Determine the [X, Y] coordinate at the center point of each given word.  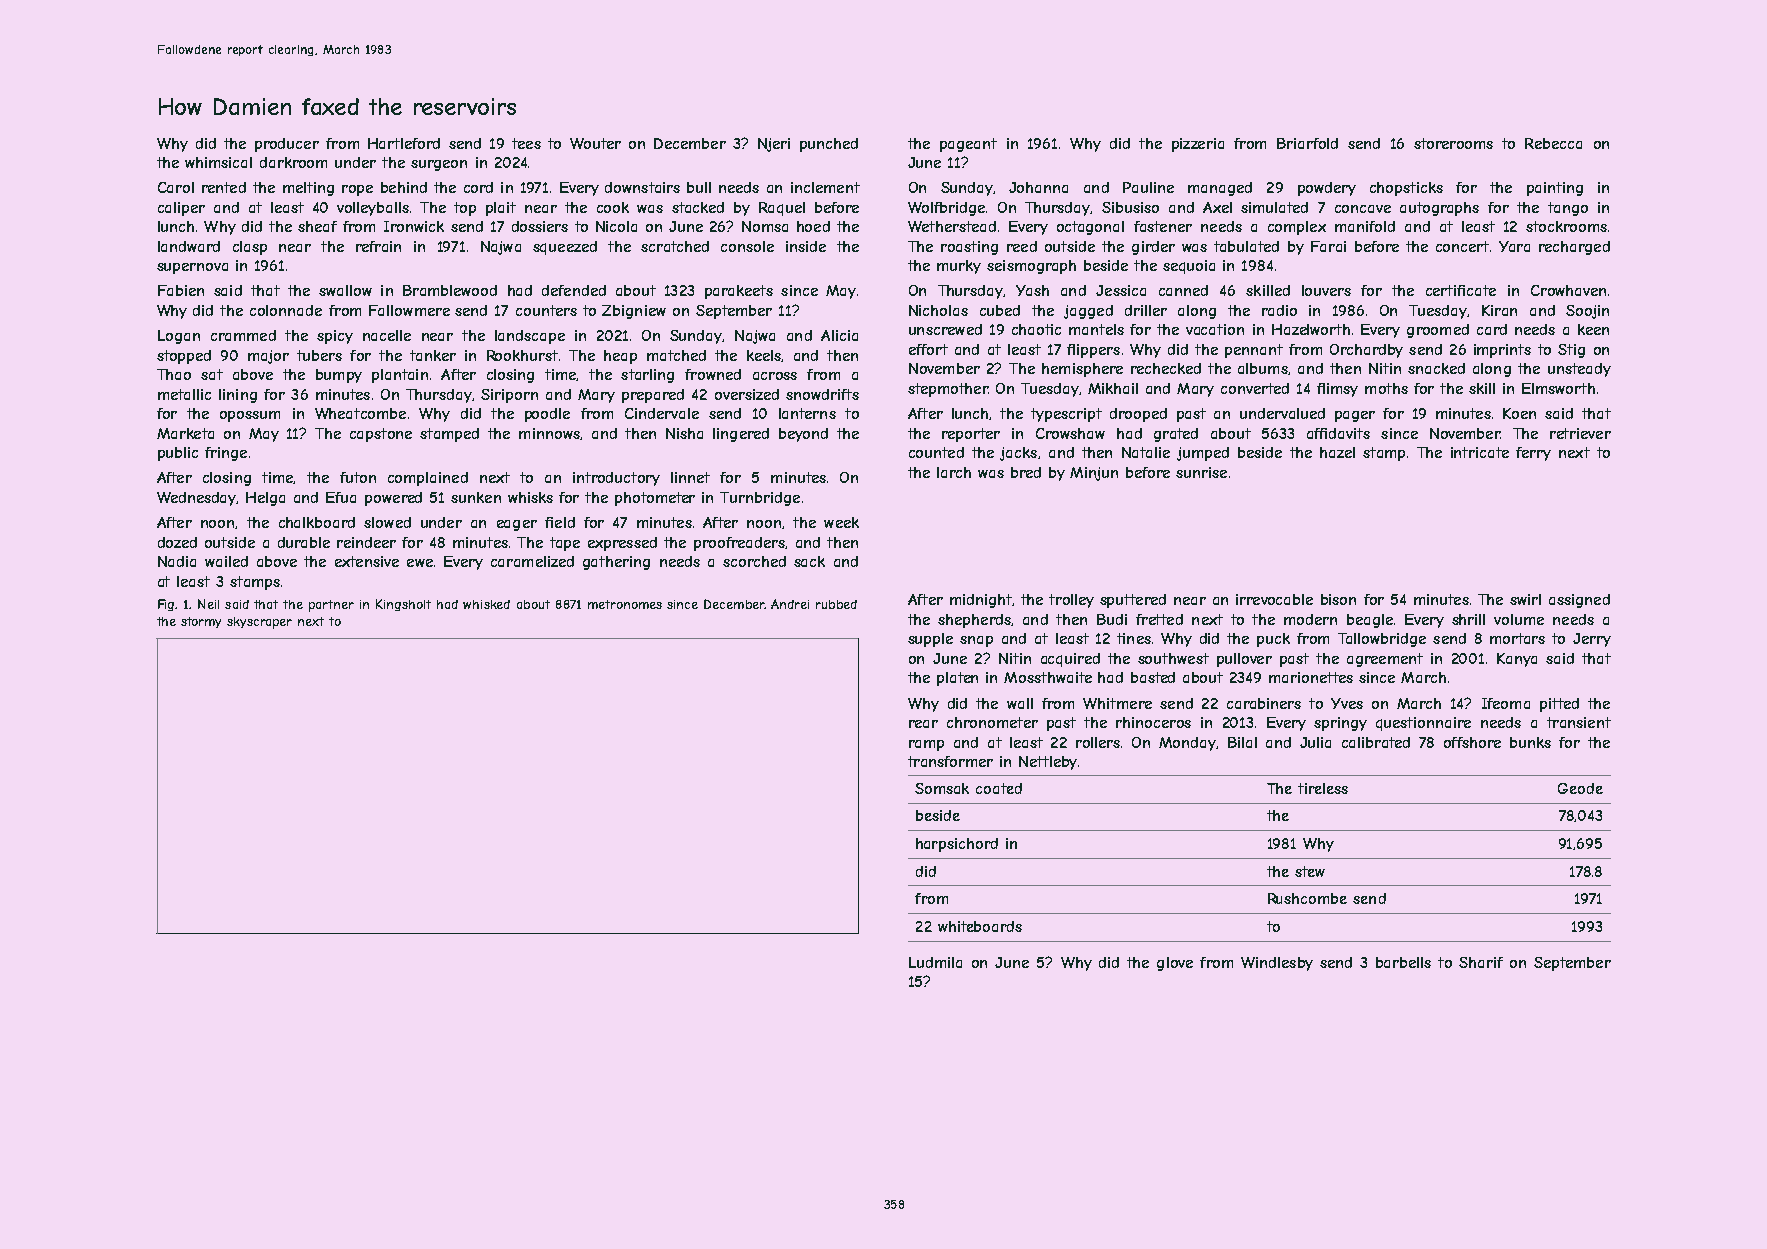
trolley [1071, 601]
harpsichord [957, 845]
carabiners [1264, 703]
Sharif [1481, 962]
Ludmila [935, 962]
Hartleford [404, 143]
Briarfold [1307, 143]
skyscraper [259, 623]
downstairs [642, 187]
